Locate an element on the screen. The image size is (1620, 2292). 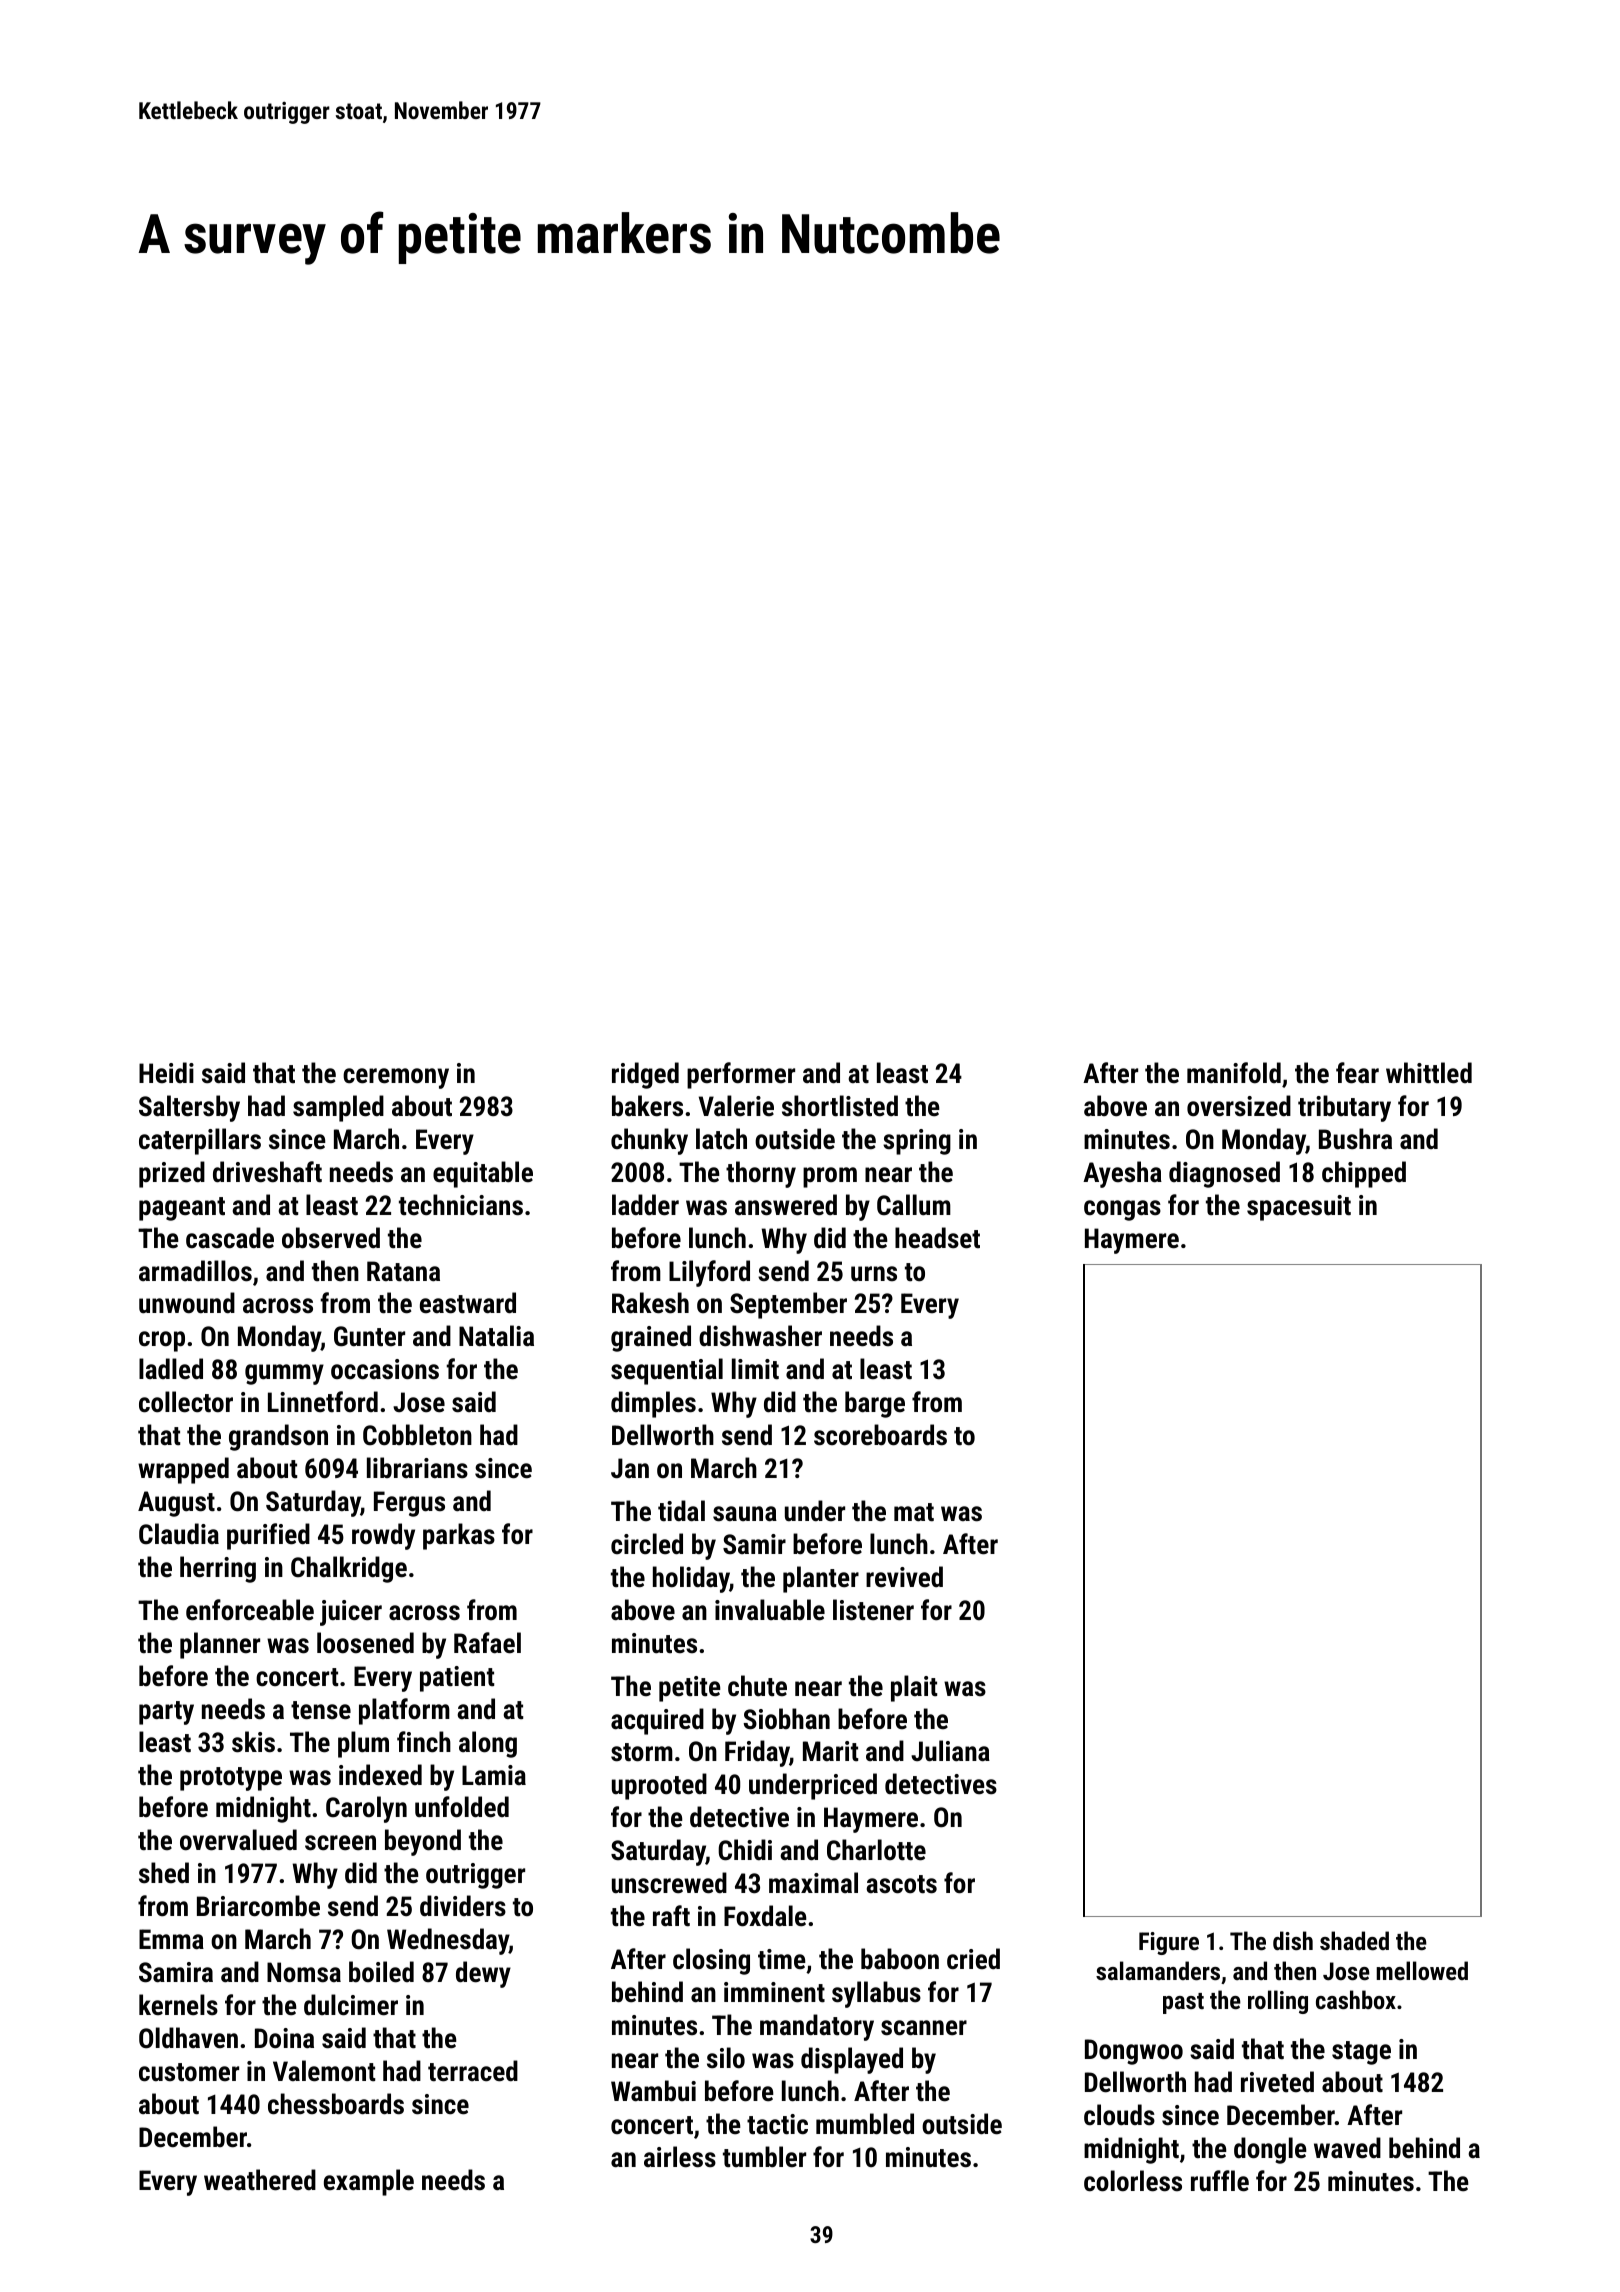
mat is located at coordinates (914, 1512).
